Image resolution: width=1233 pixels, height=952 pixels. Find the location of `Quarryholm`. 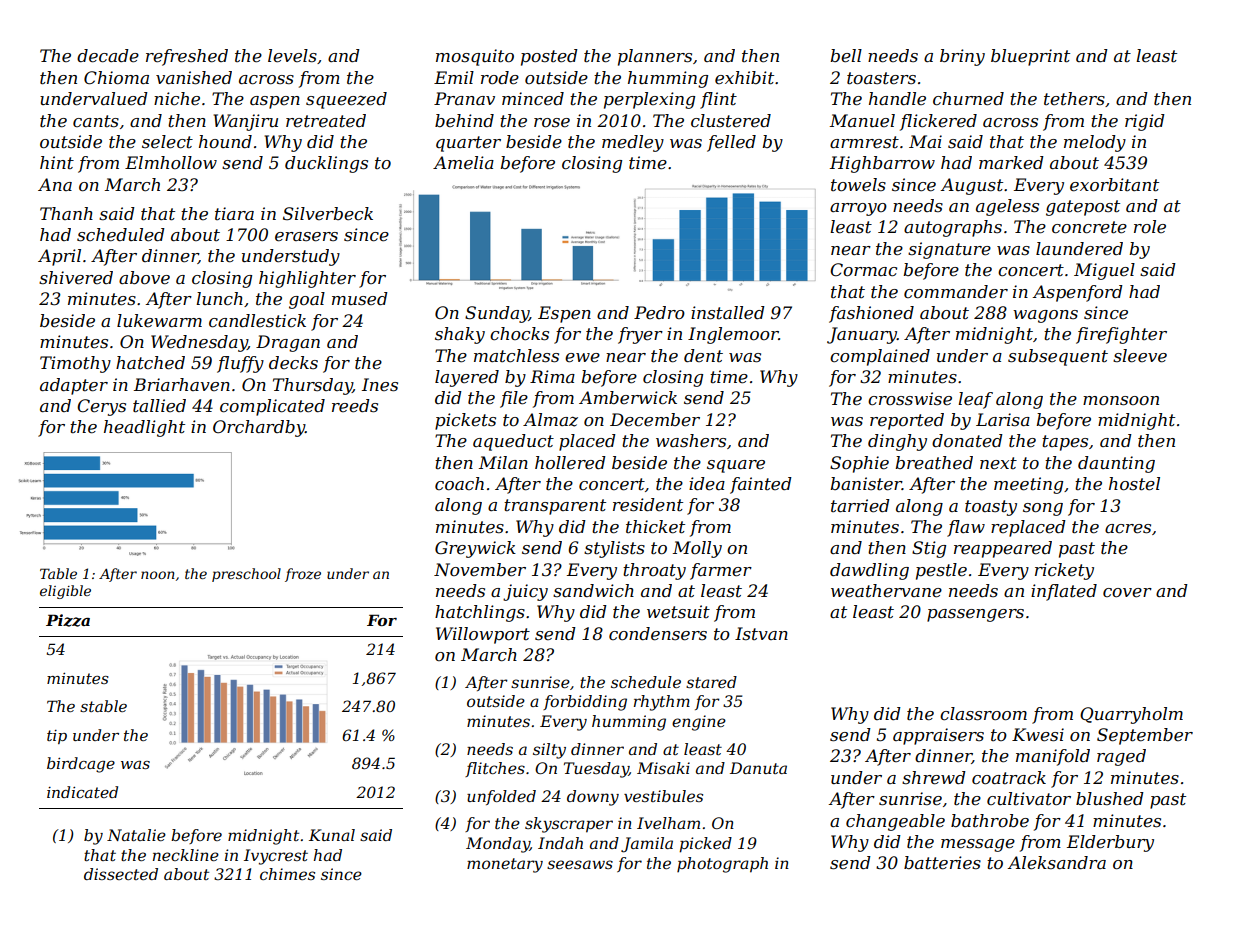

Quarryholm is located at coordinates (1131, 715).
